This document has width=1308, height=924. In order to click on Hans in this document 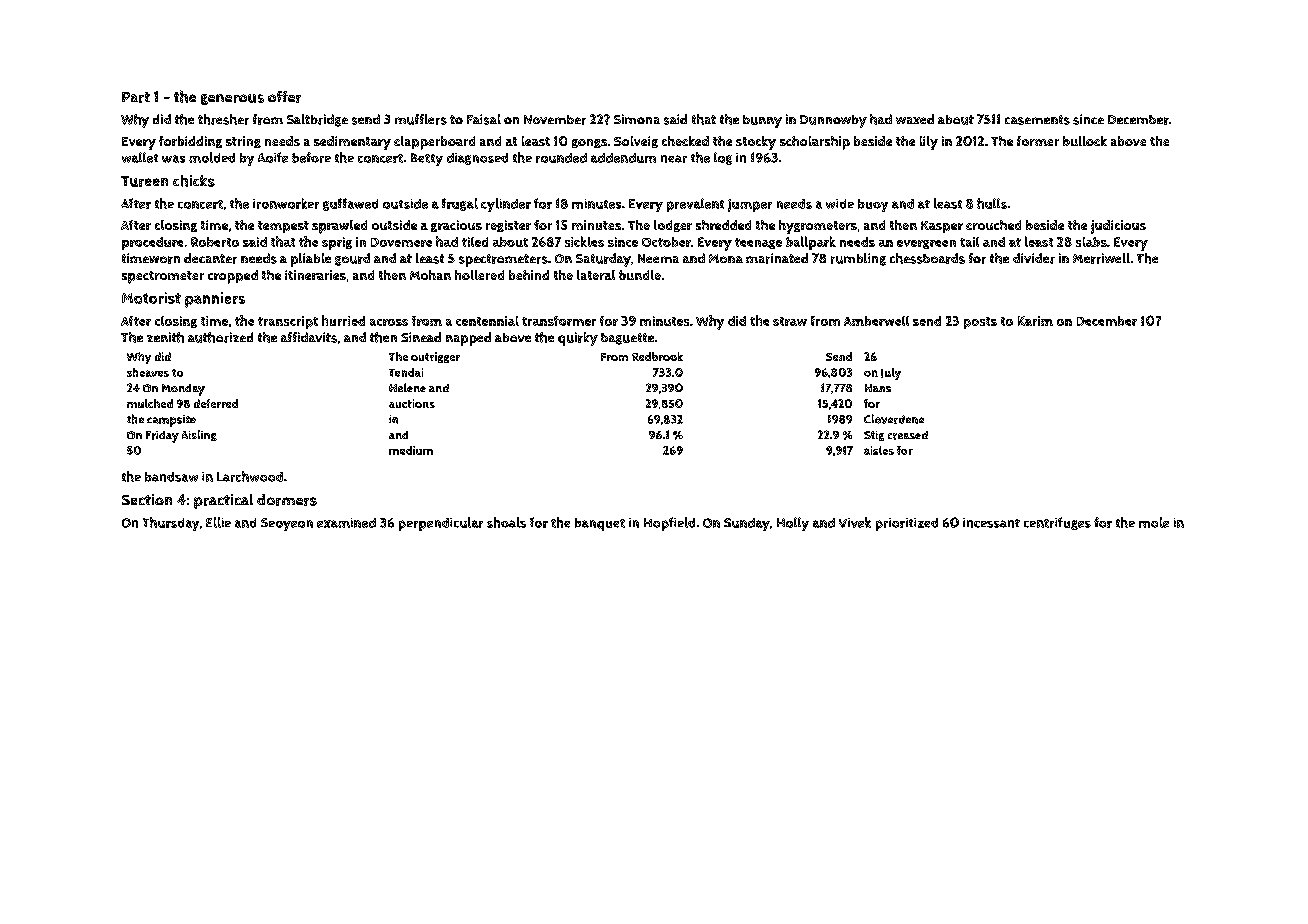, I will do `click(878, 388)`.
